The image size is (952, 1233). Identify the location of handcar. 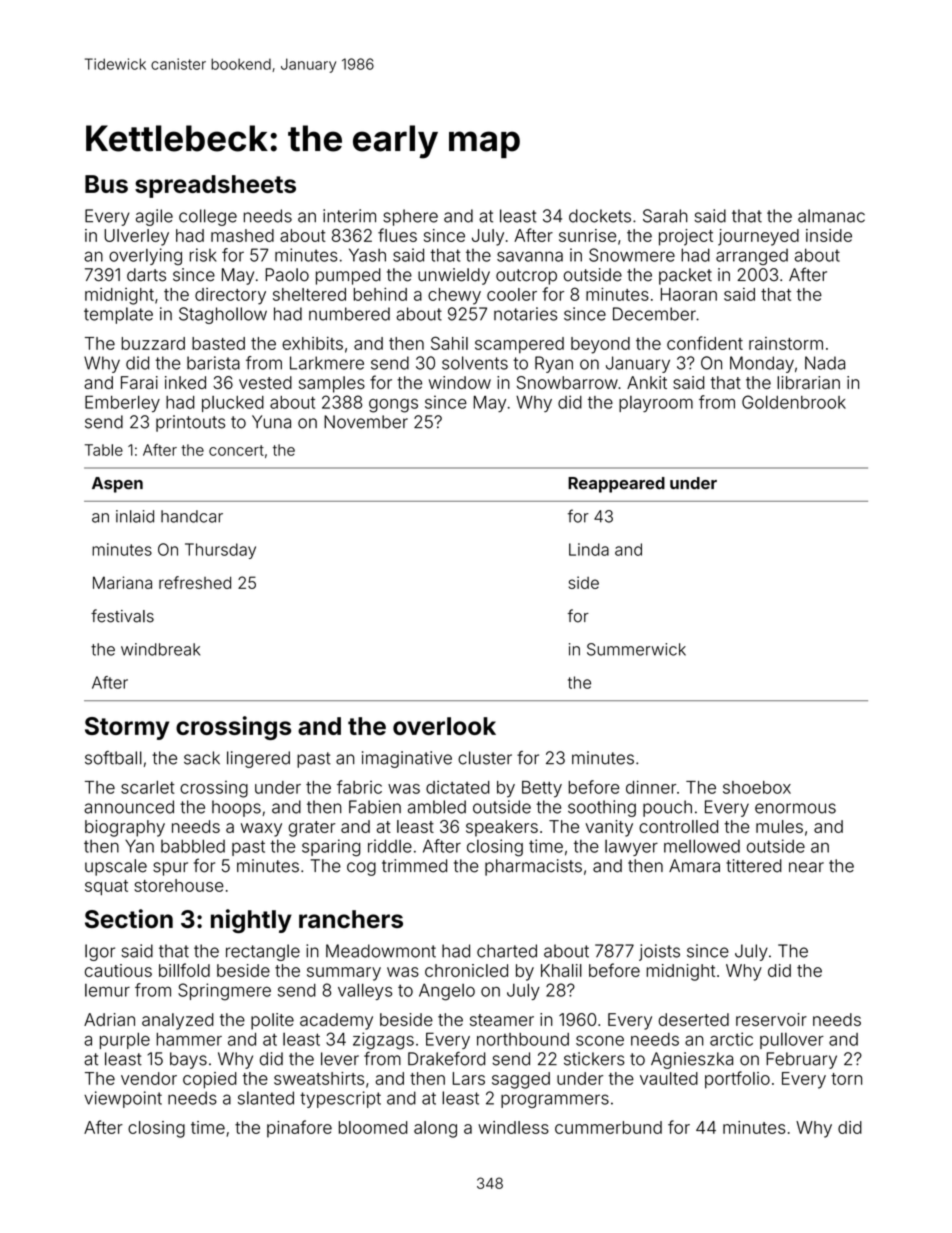
(192, 516).
